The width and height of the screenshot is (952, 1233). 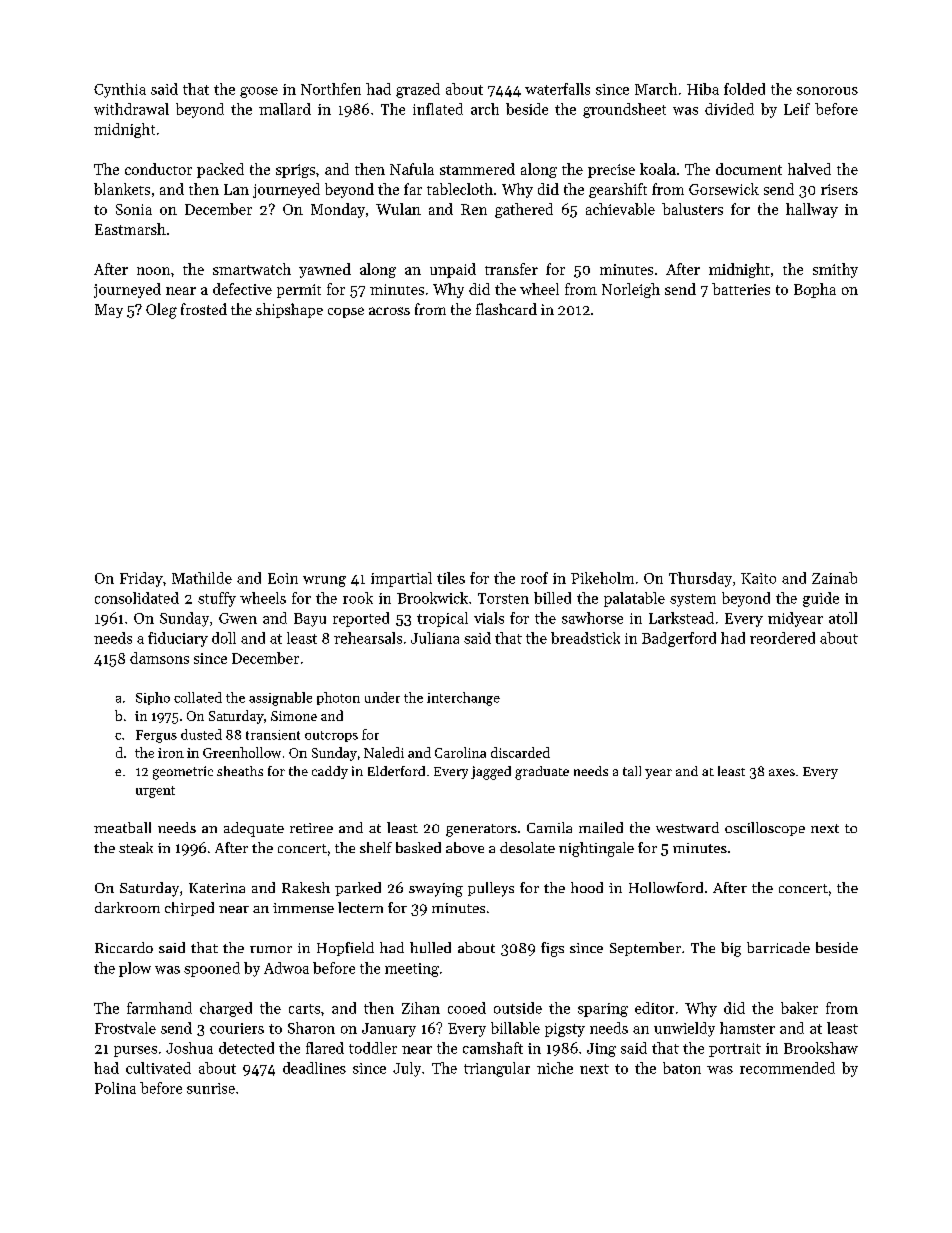 What do you see at coordinates (506, 309) in the screenshot?
I see `flashcard` at bounding box center [506, 309].
